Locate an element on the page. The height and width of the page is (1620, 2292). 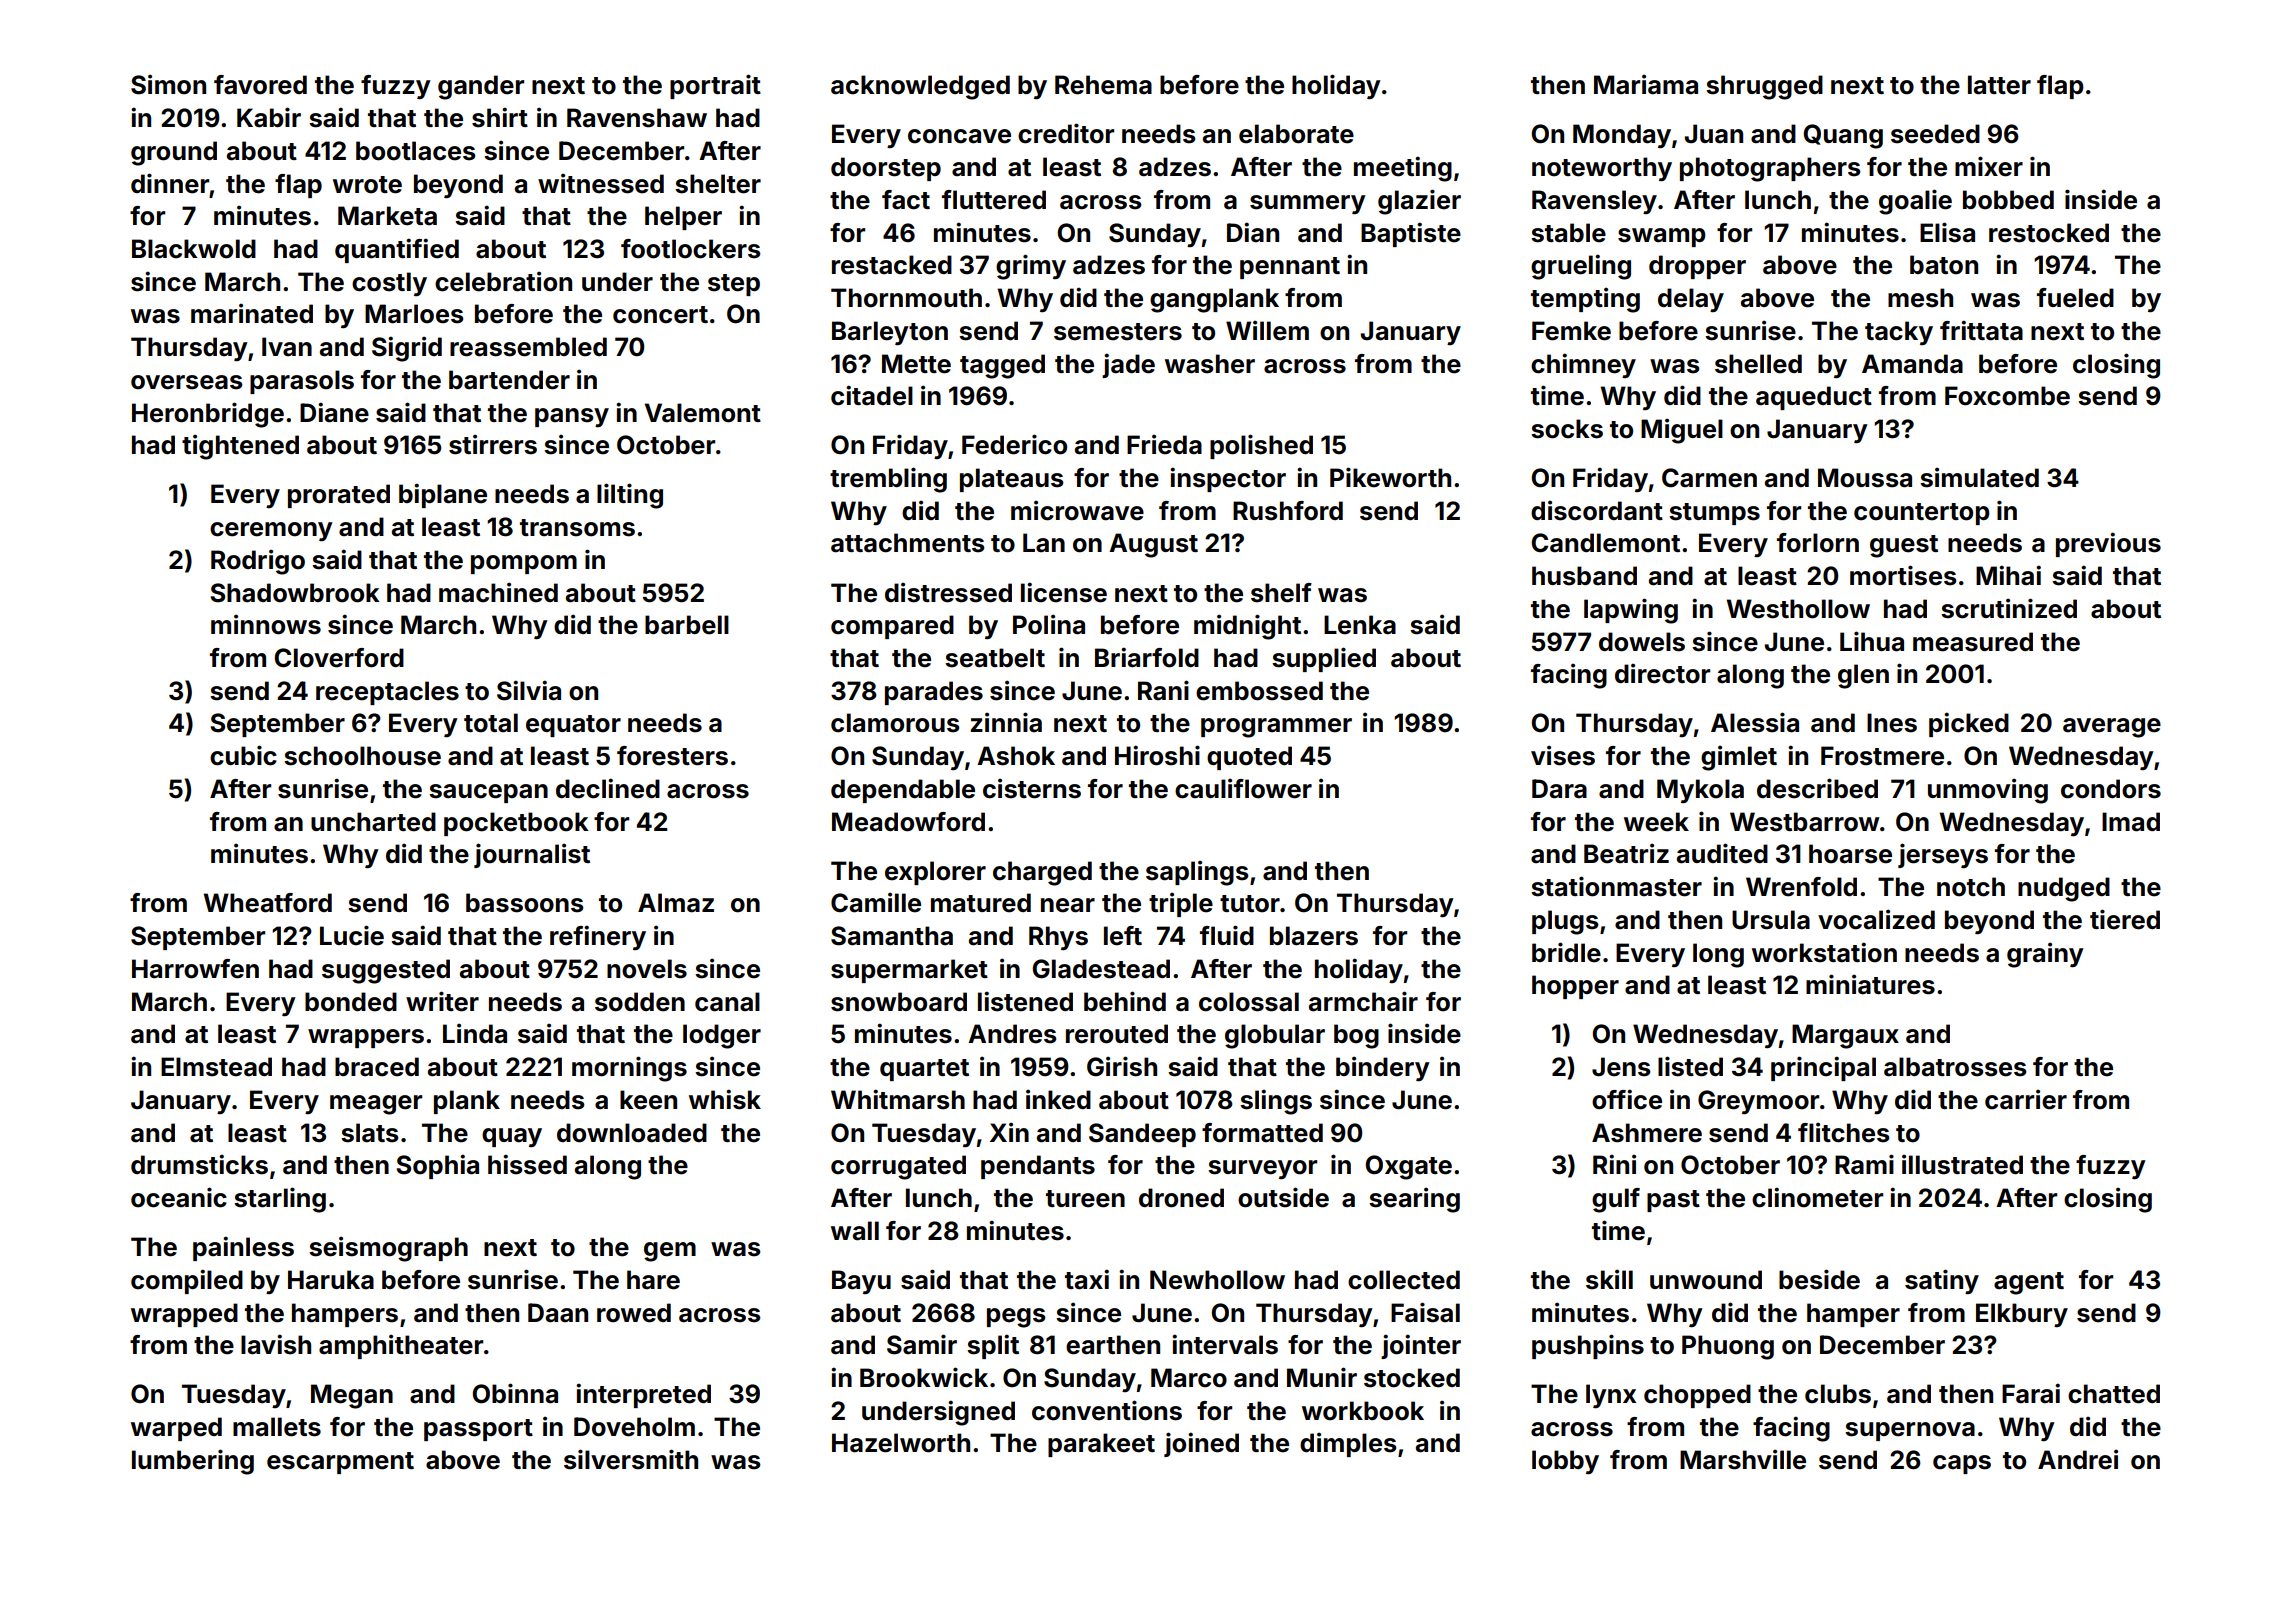
socks is located at coordinates (1567, 429).
